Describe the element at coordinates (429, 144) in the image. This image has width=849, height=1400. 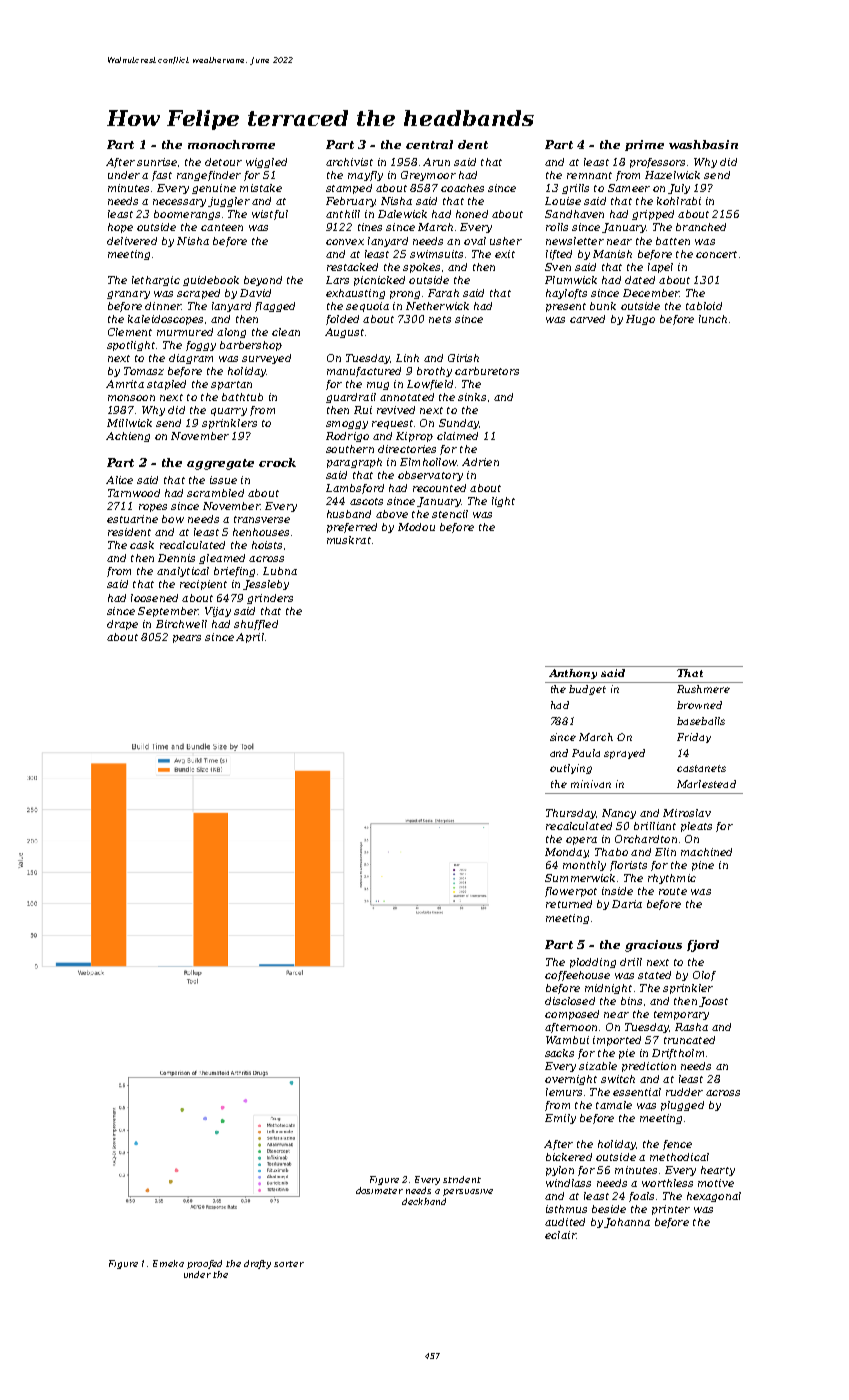
I see `central` at that location.
